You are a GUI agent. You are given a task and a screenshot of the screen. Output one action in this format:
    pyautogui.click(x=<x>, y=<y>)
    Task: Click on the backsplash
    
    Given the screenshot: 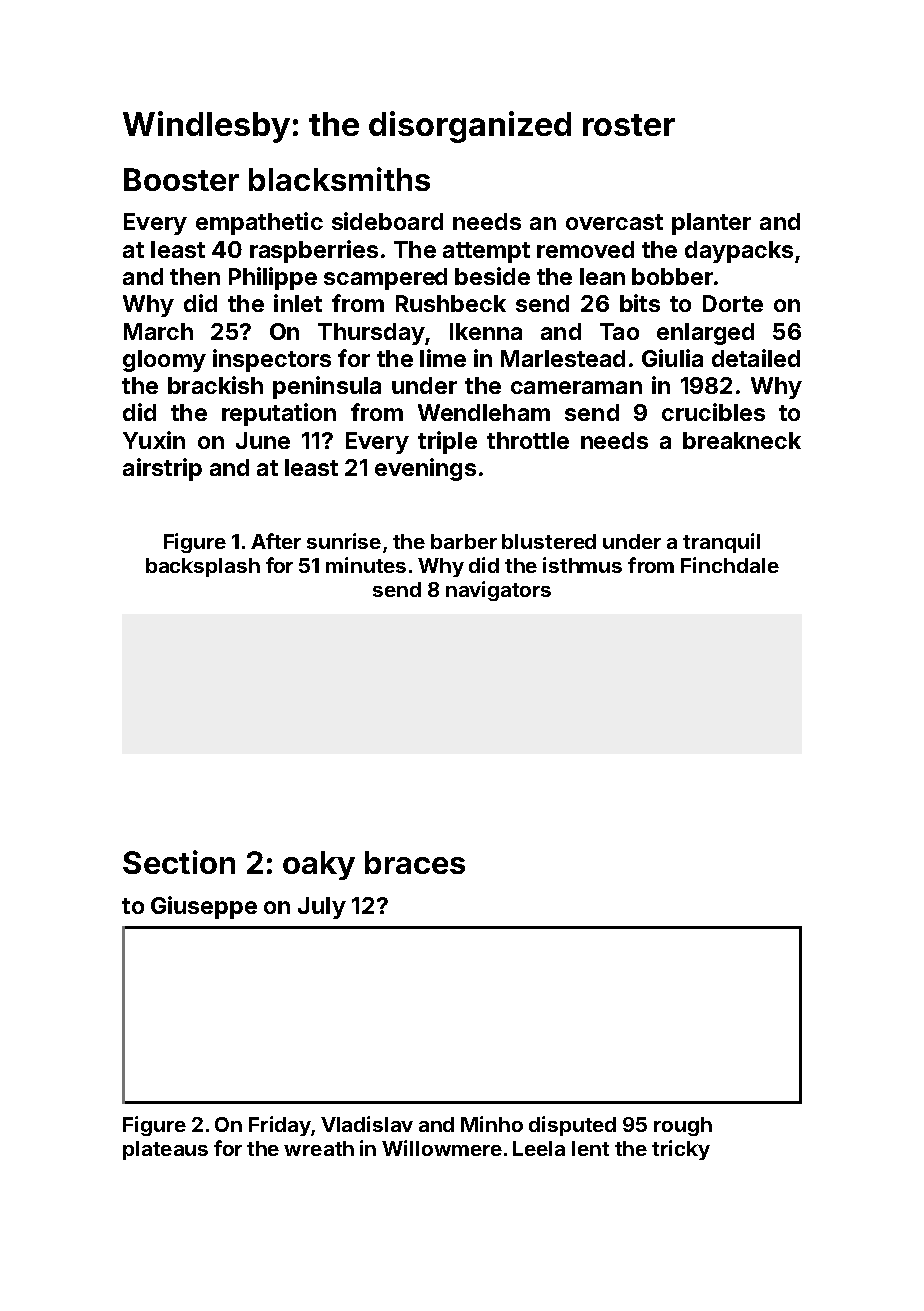 What is the action you would take?
    pyautogui.click(x=203, y=567)
